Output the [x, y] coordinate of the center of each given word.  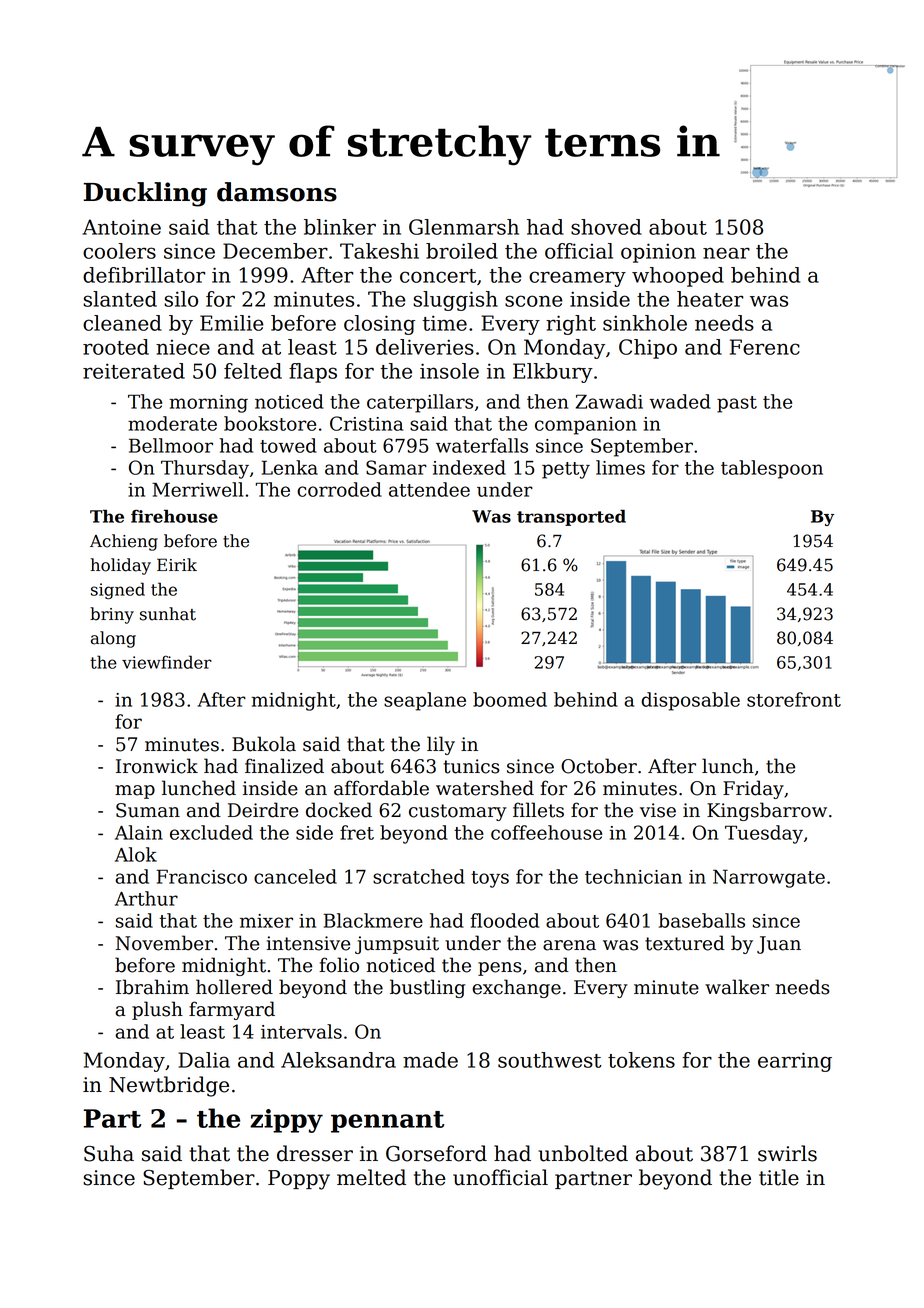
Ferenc [765, 347]
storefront [794, 699]
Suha [109, 1153]
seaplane [425, 701]
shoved [606, 227]
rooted [116, 347]
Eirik [177, 564]
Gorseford [436, 1153]
